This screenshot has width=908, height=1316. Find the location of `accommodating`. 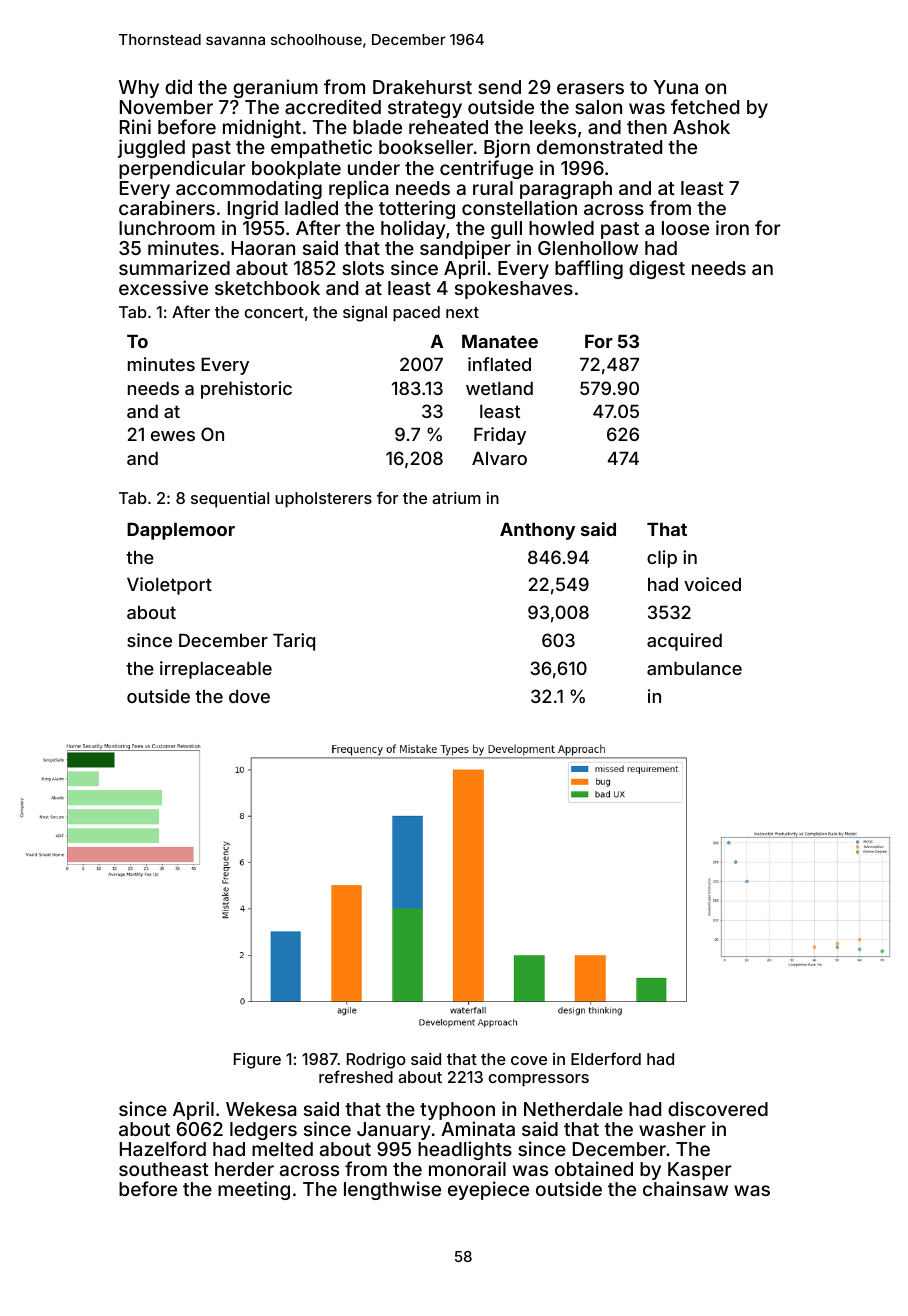

accommodating is located at coordinates (249, 189).
